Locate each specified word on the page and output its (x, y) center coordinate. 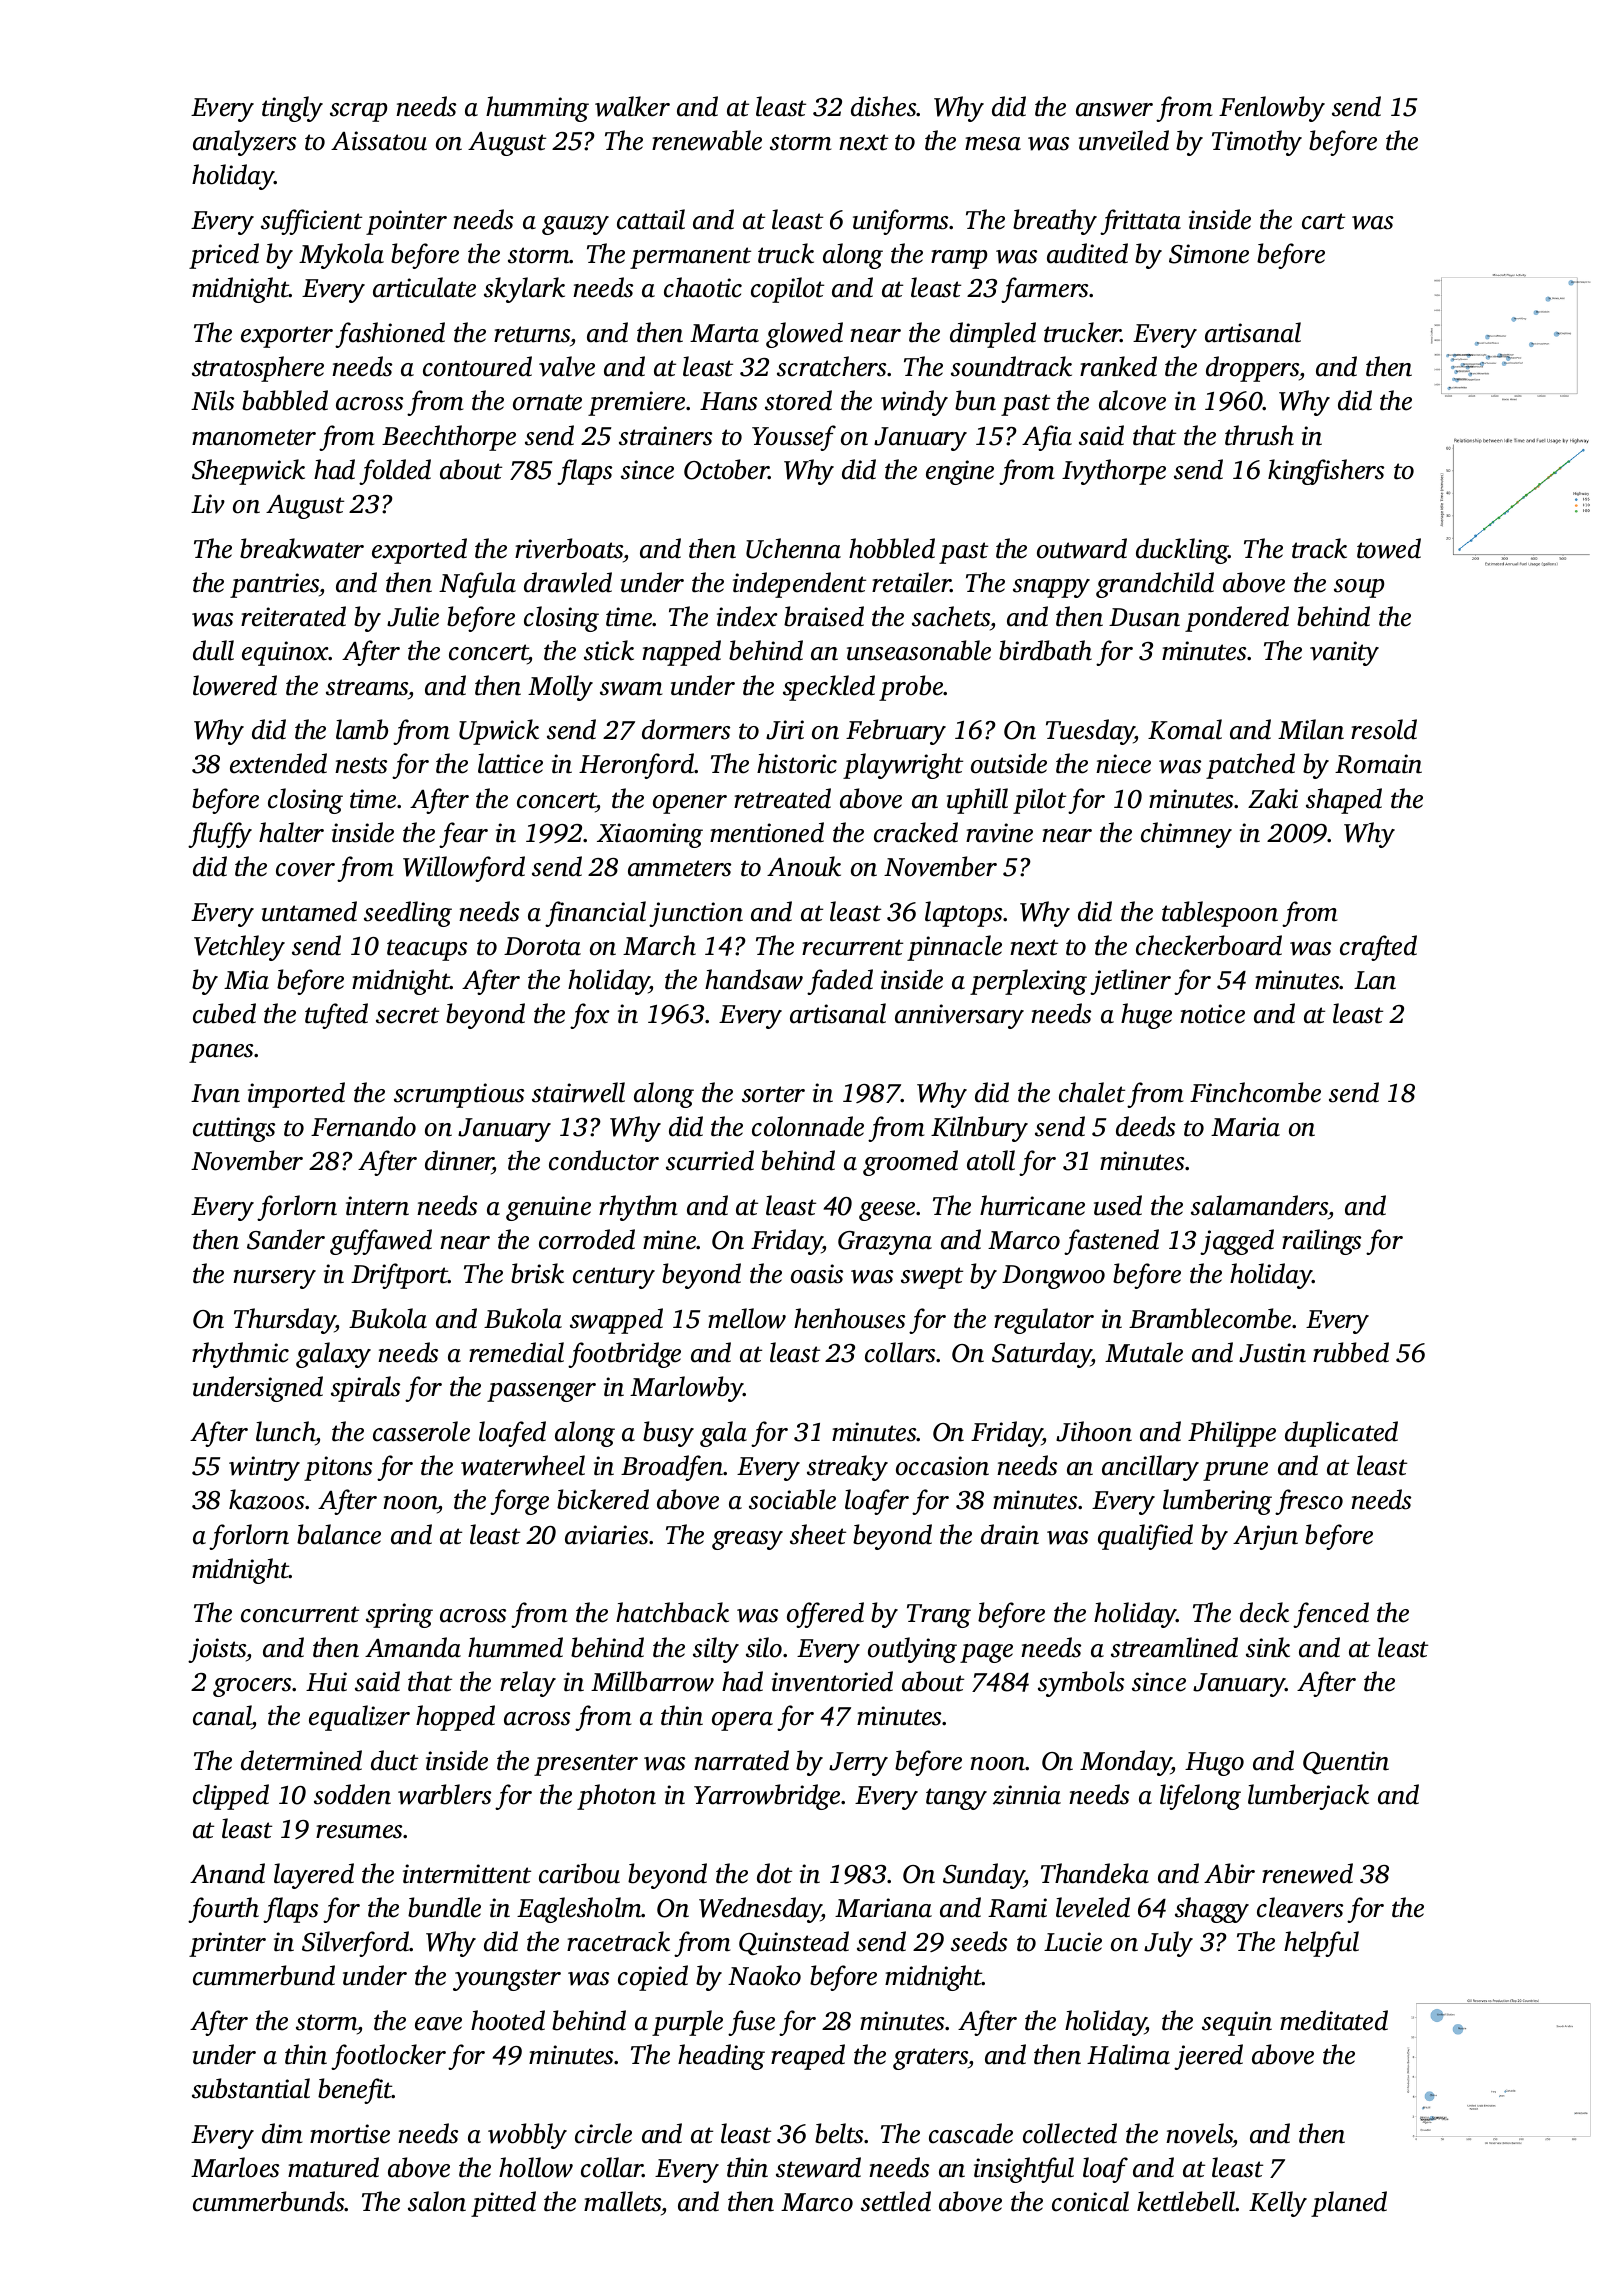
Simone (1209, 254)
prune (1235, 1471)
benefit (355, 2091)
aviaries (606, 1535)
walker (632, 106)
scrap (358, 112)
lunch (285, 1431)
